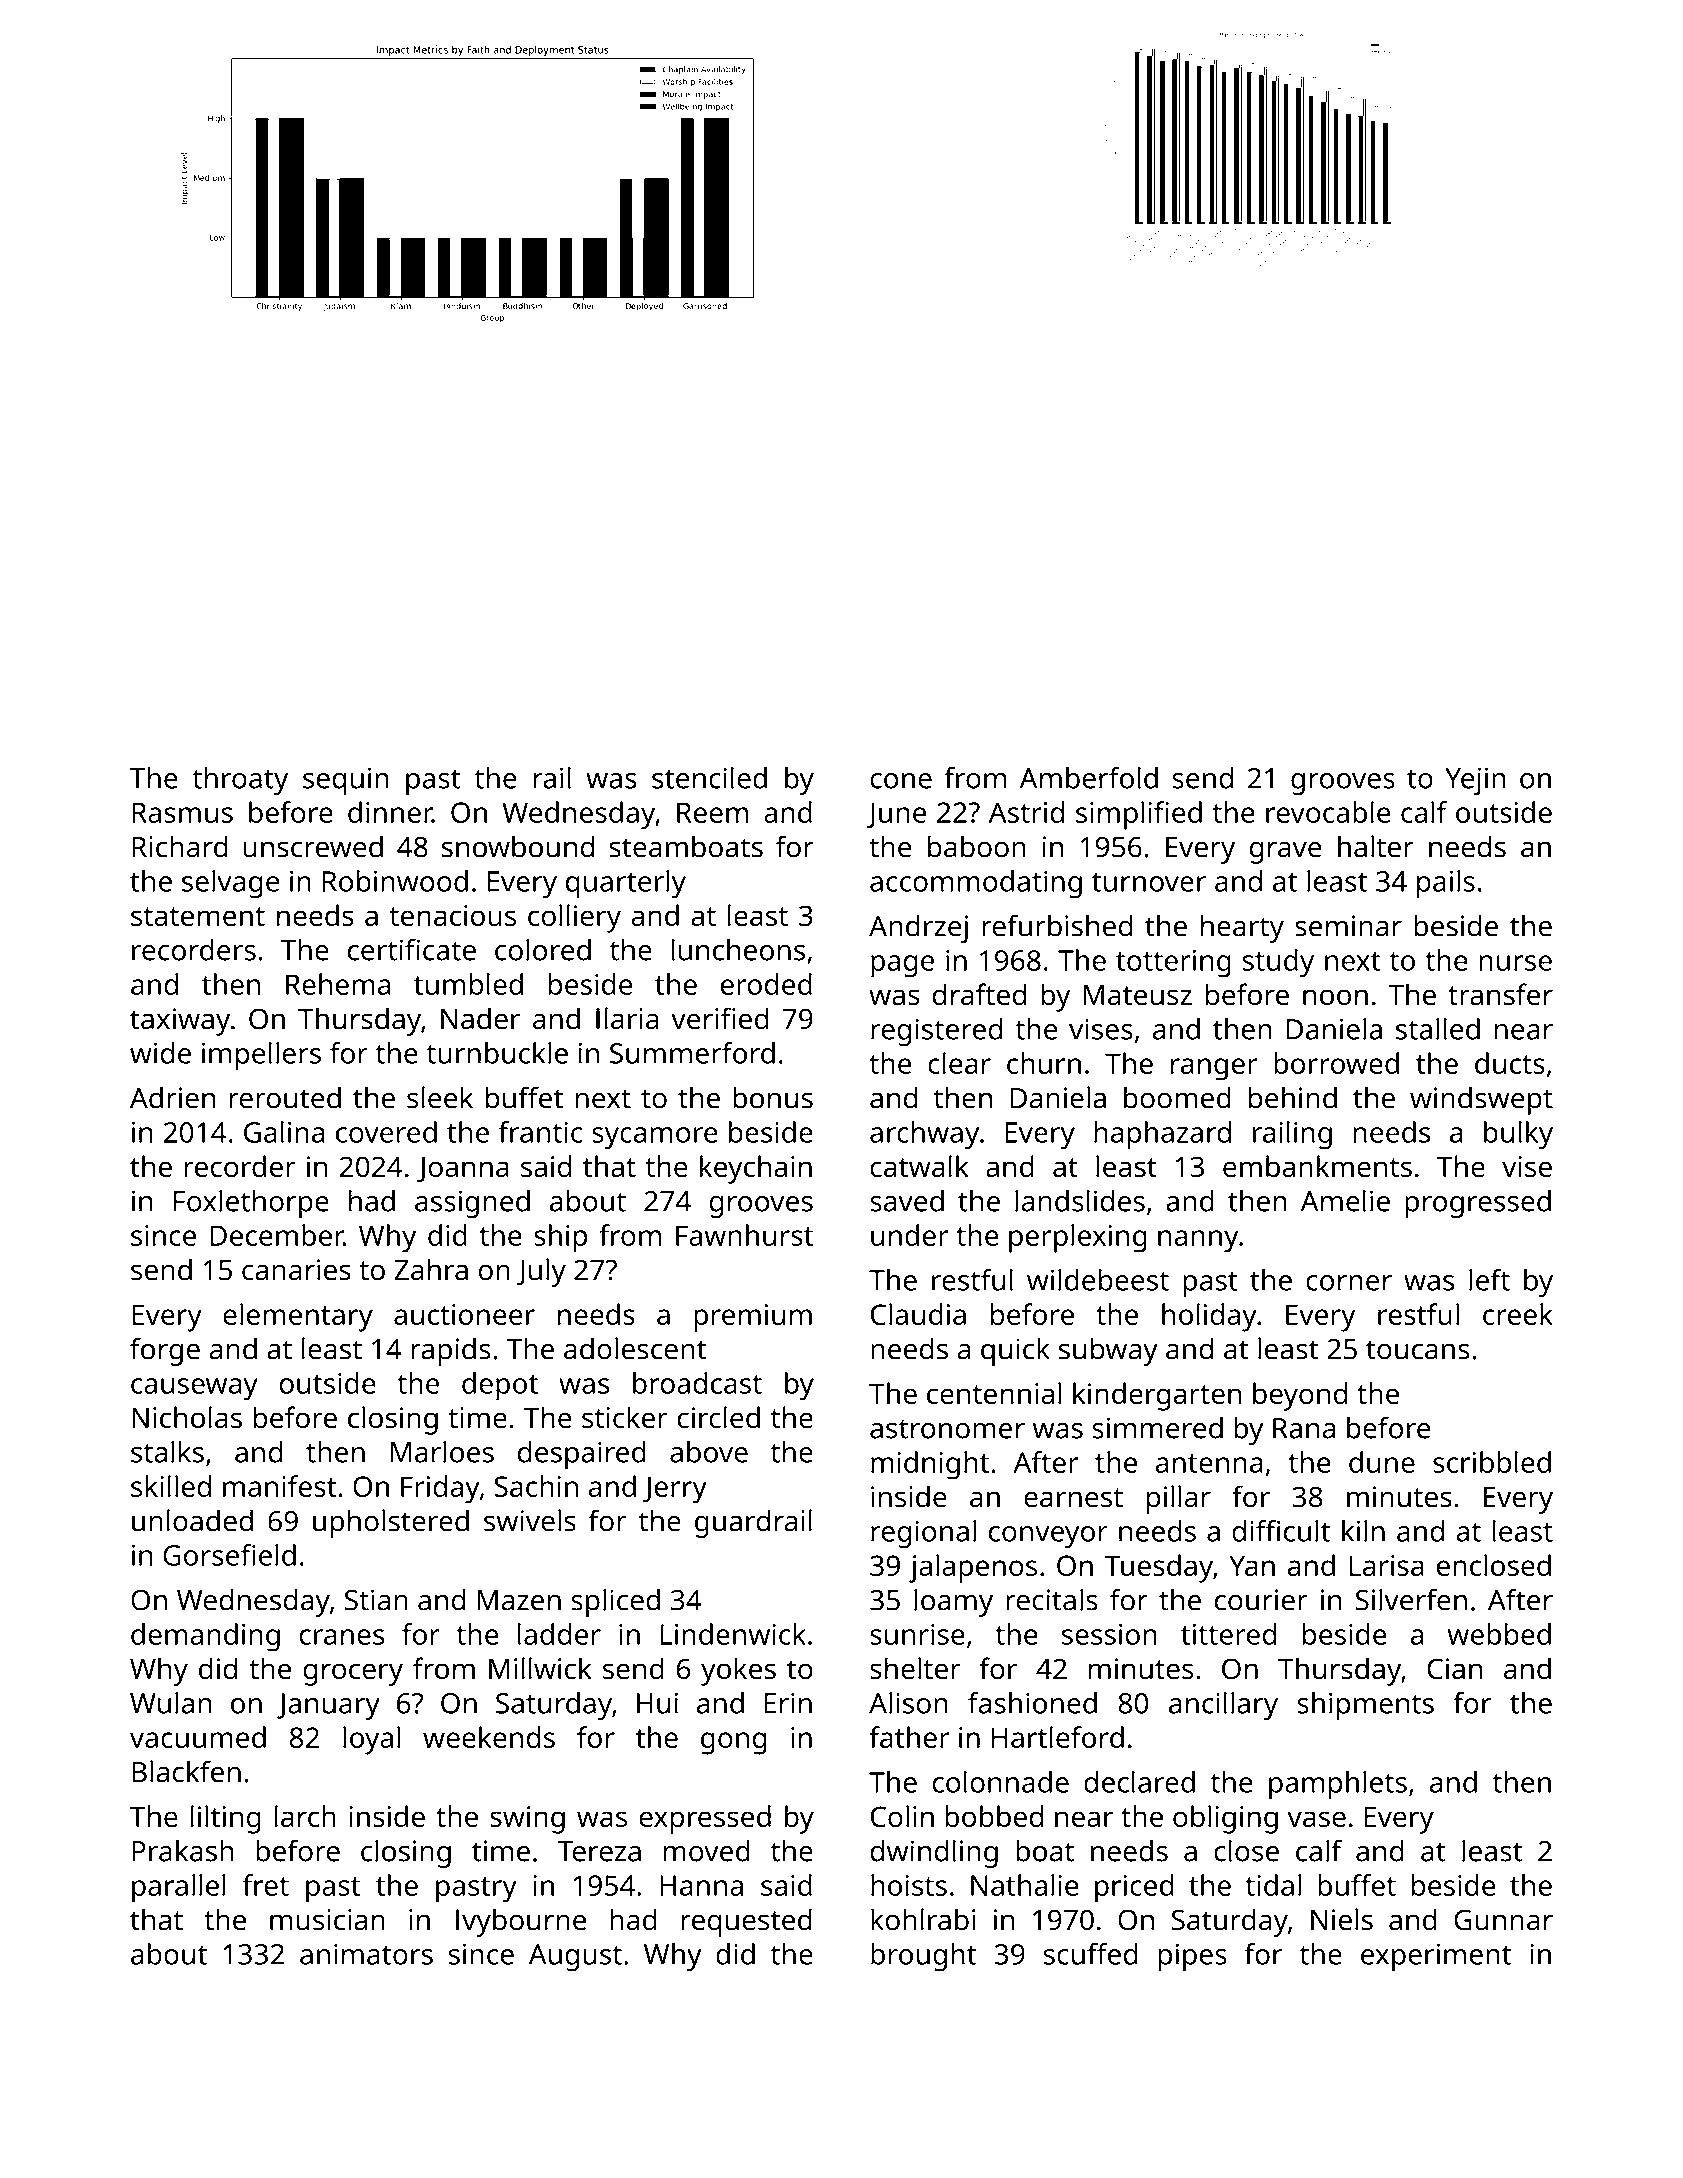  I want to click on fret, so click(266, 1885).
